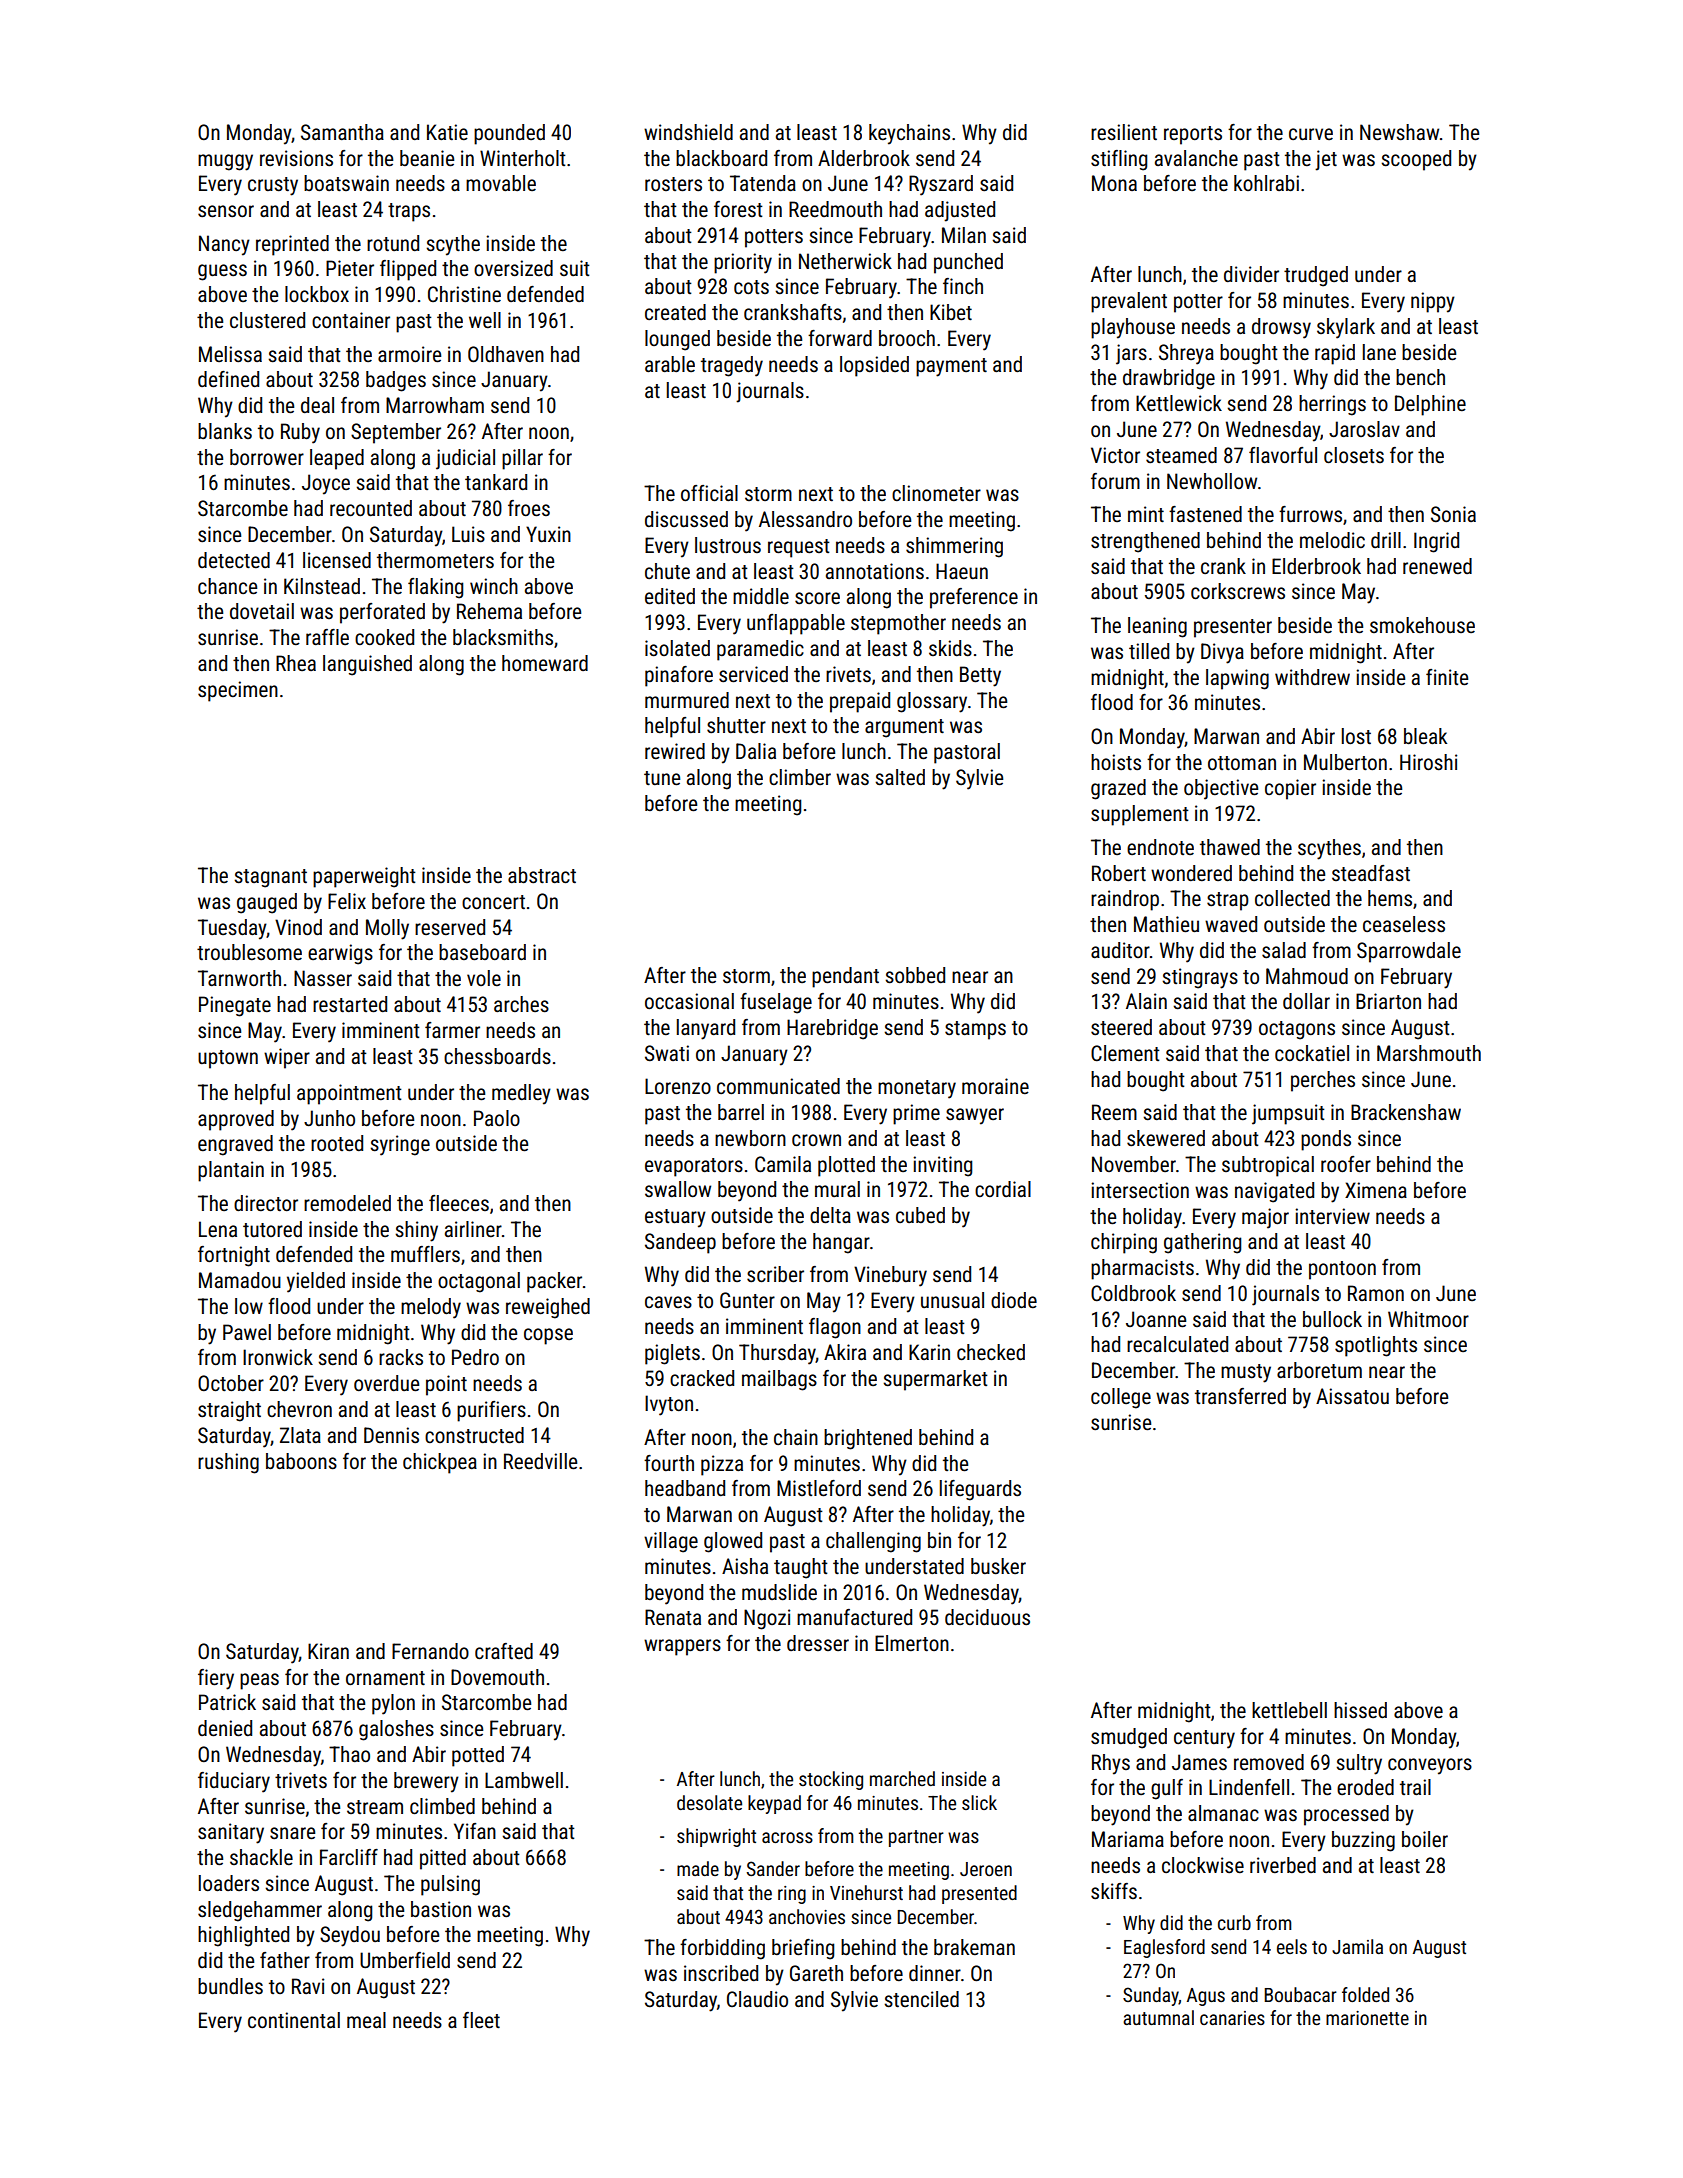  I want to click on perches, so click(1323, 1081).
